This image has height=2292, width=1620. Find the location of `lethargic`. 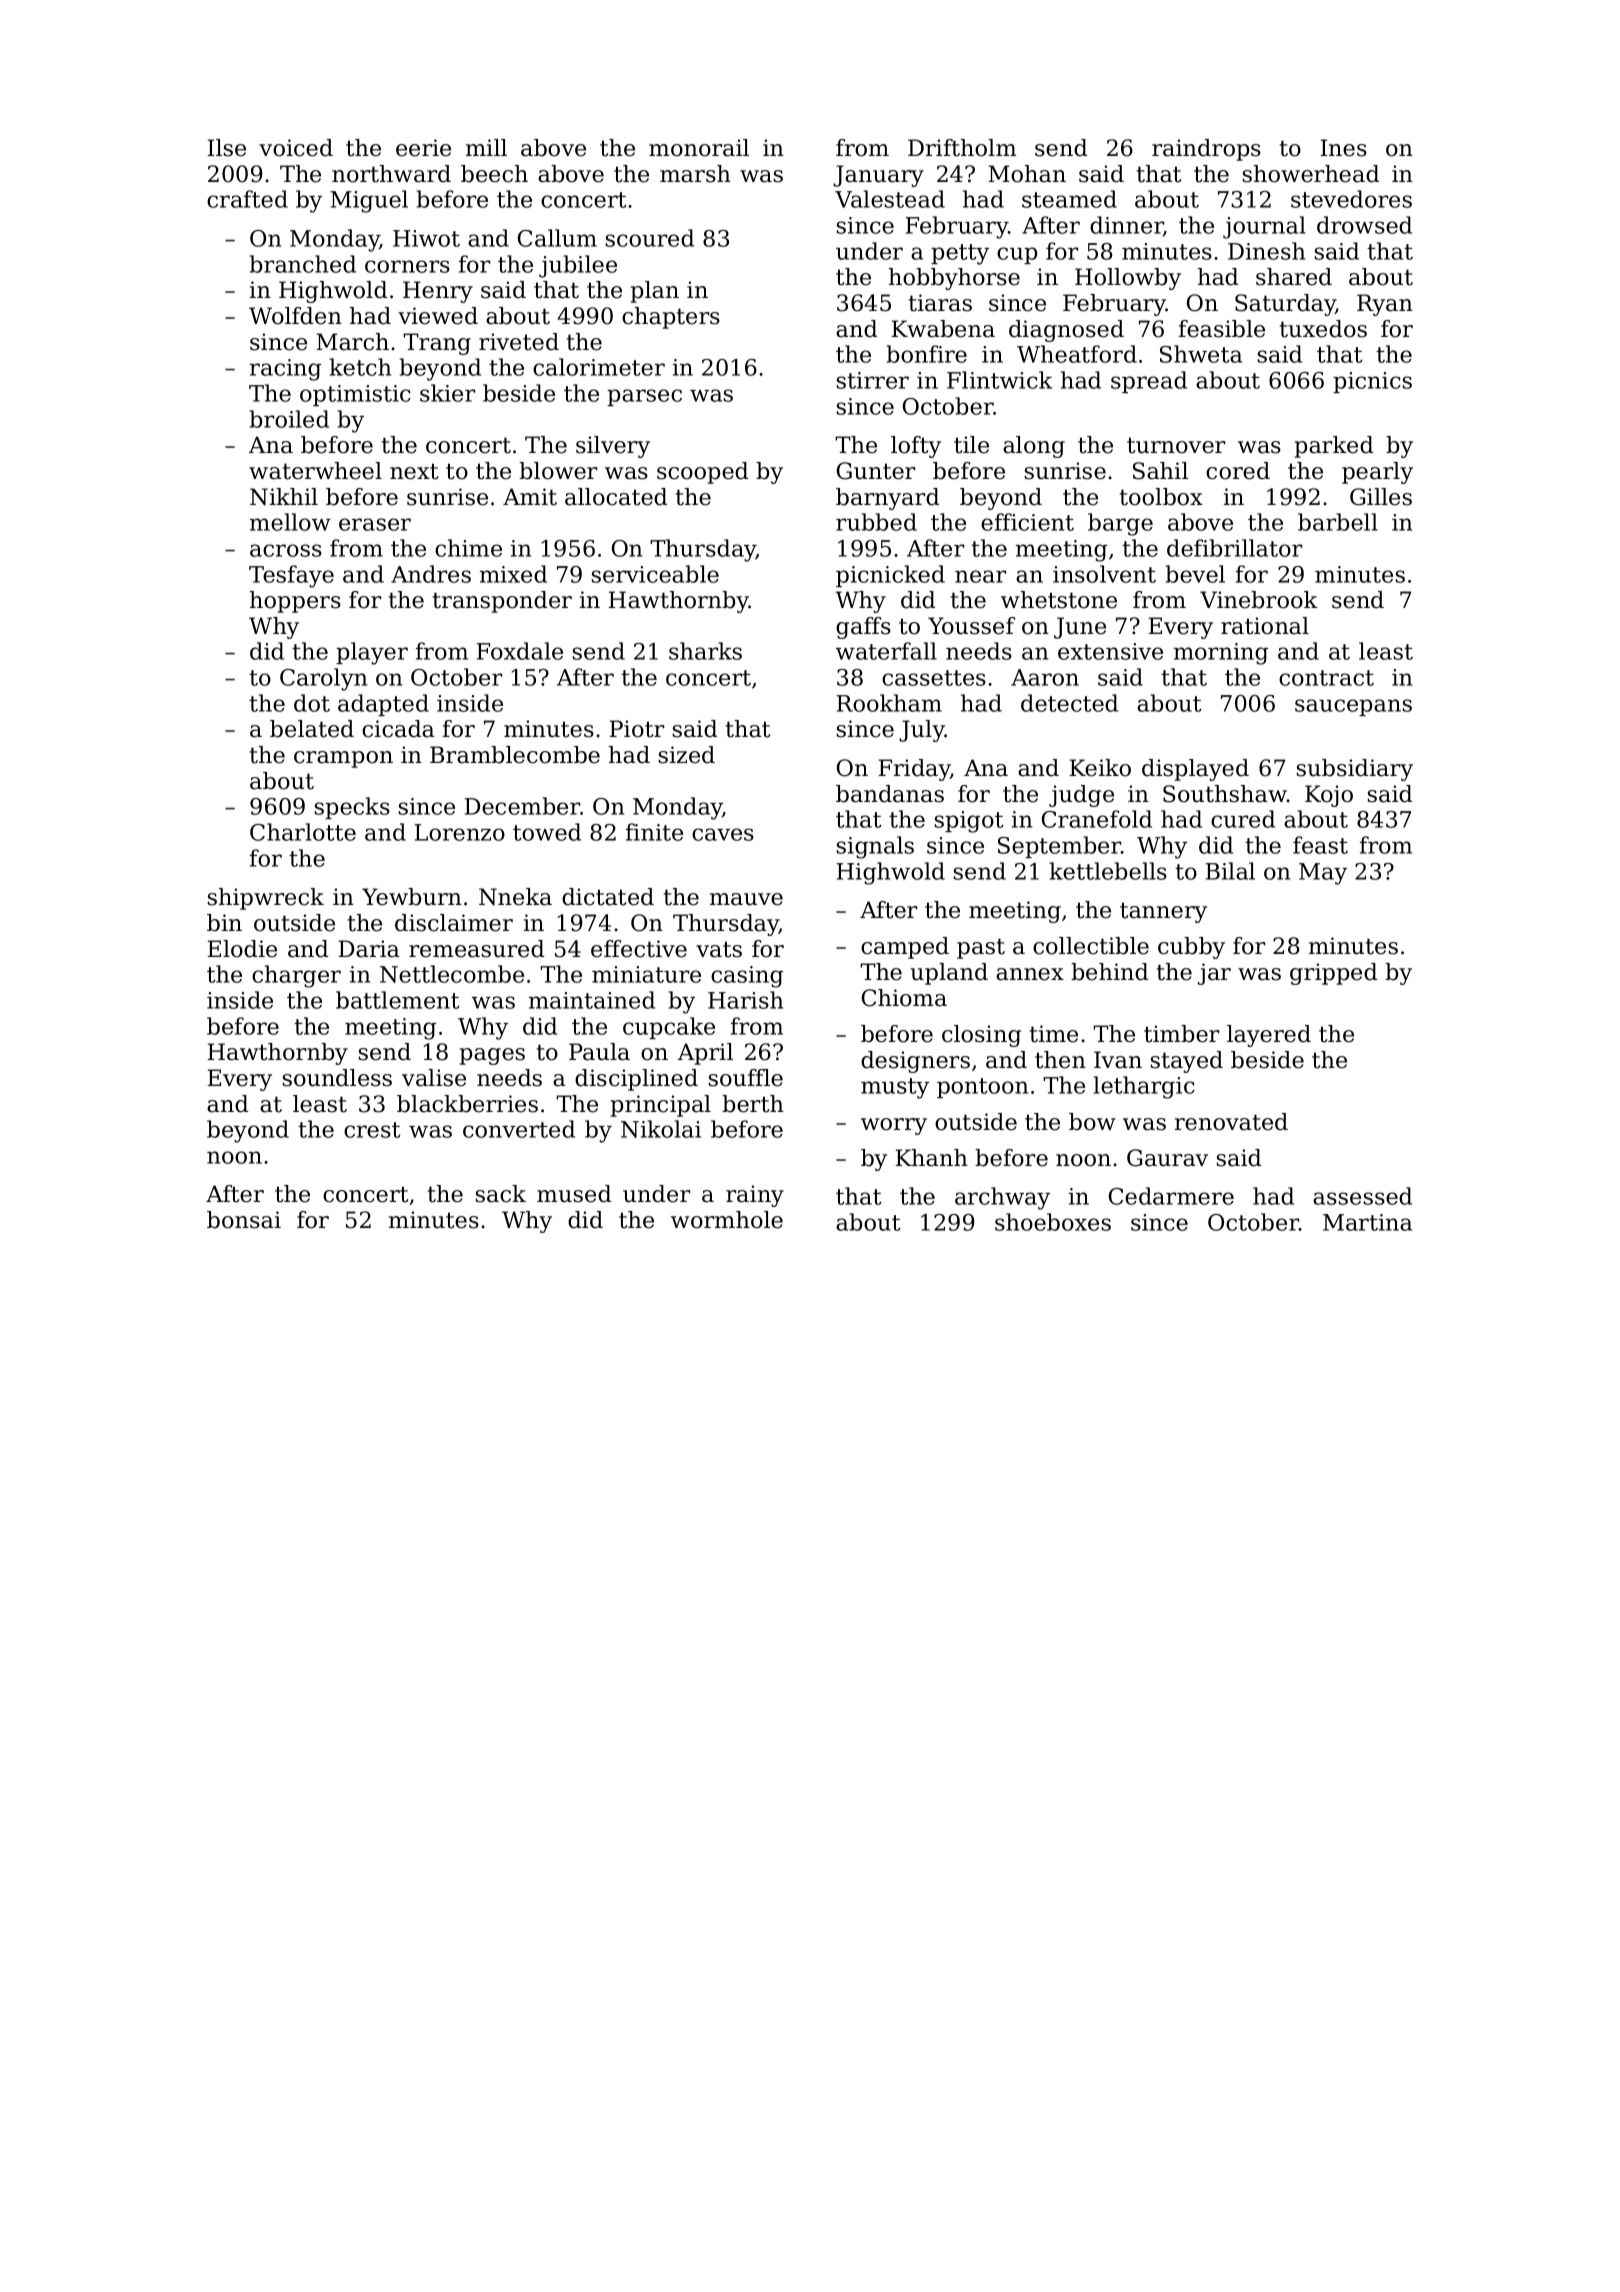

lethargic is located at coordinates (1144, 1087).
